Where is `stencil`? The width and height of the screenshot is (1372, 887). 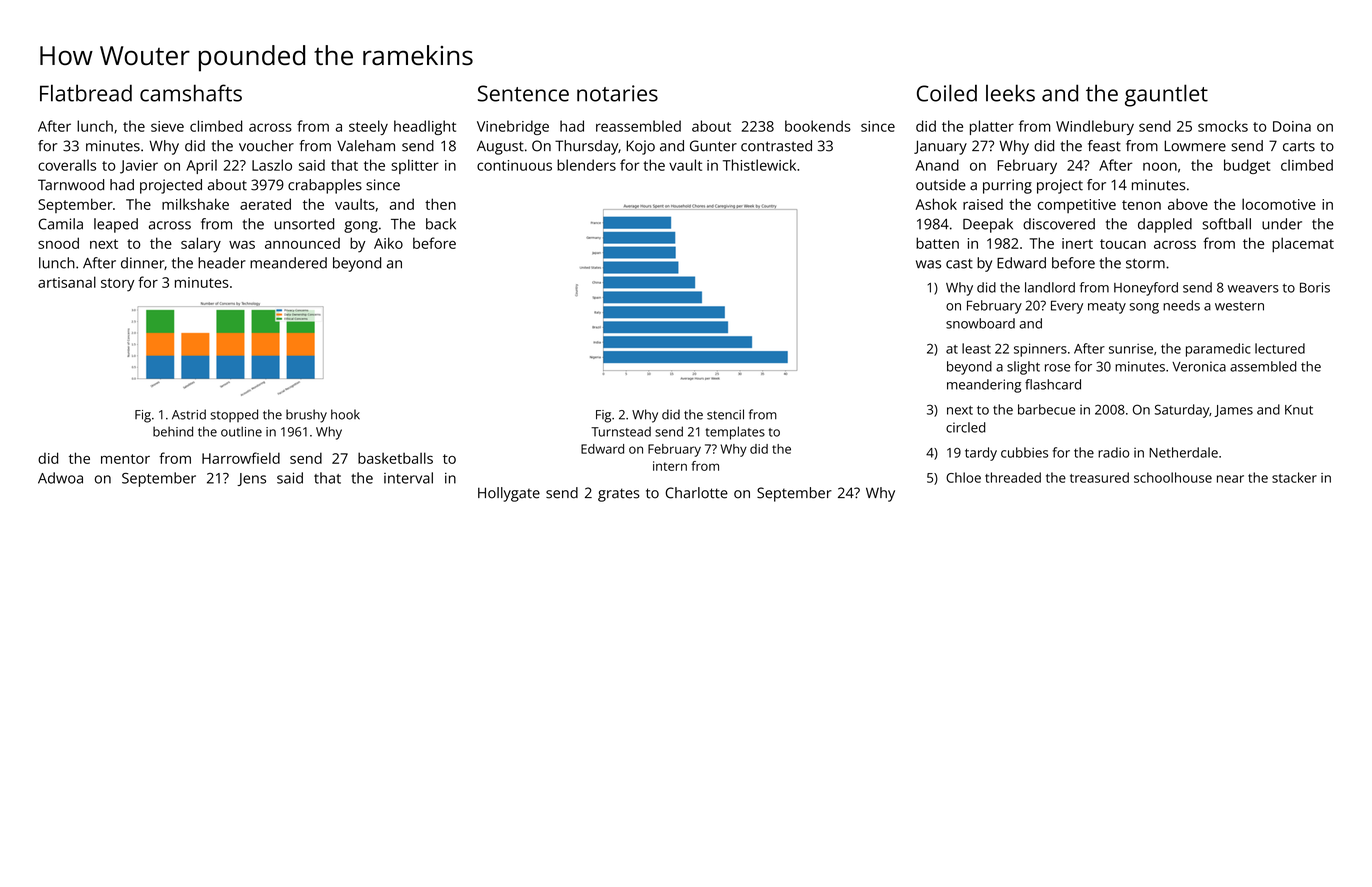
stencil is located at coordinates (725, 414).
